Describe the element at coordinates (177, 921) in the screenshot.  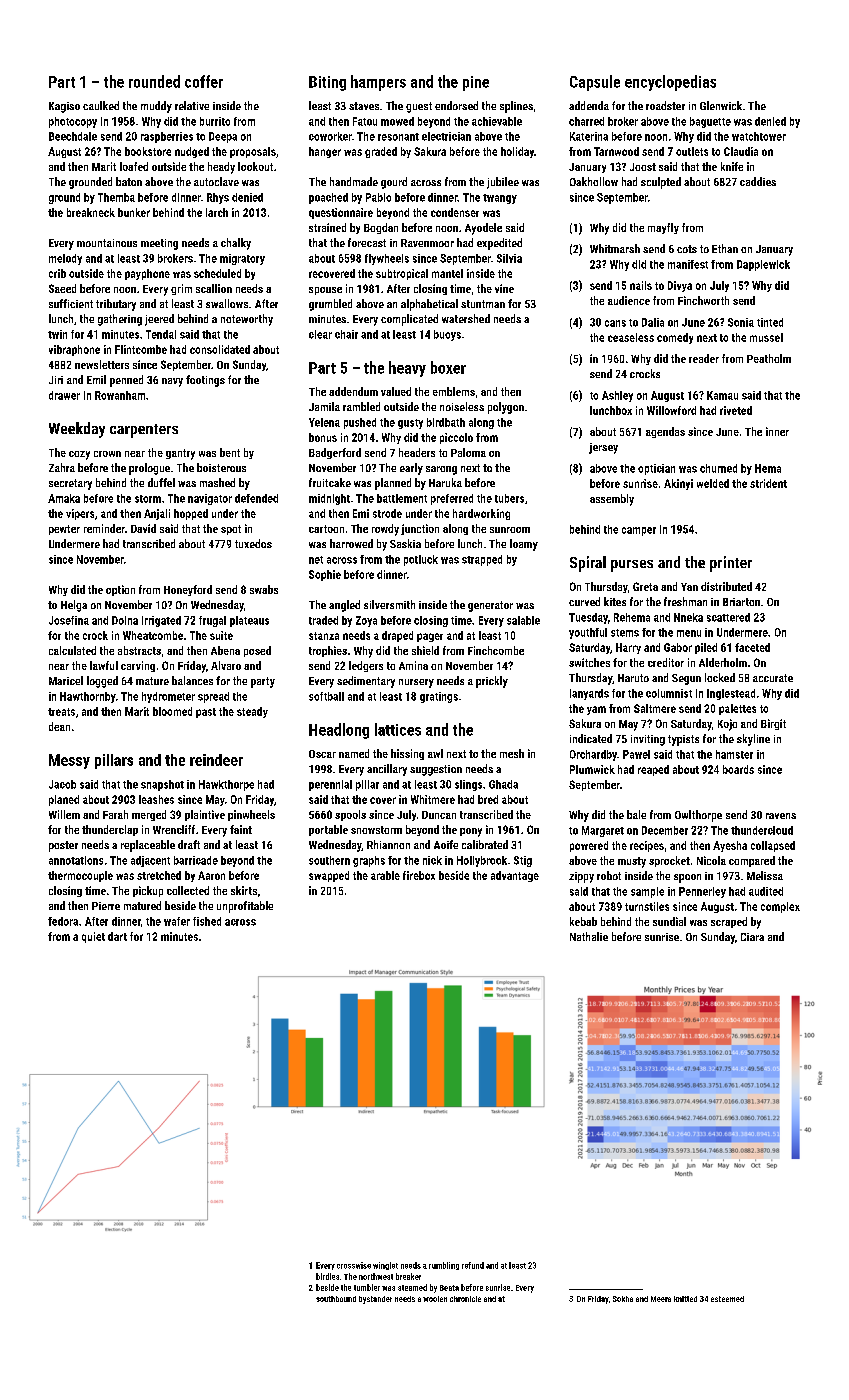
I see `wafer` at that location.
